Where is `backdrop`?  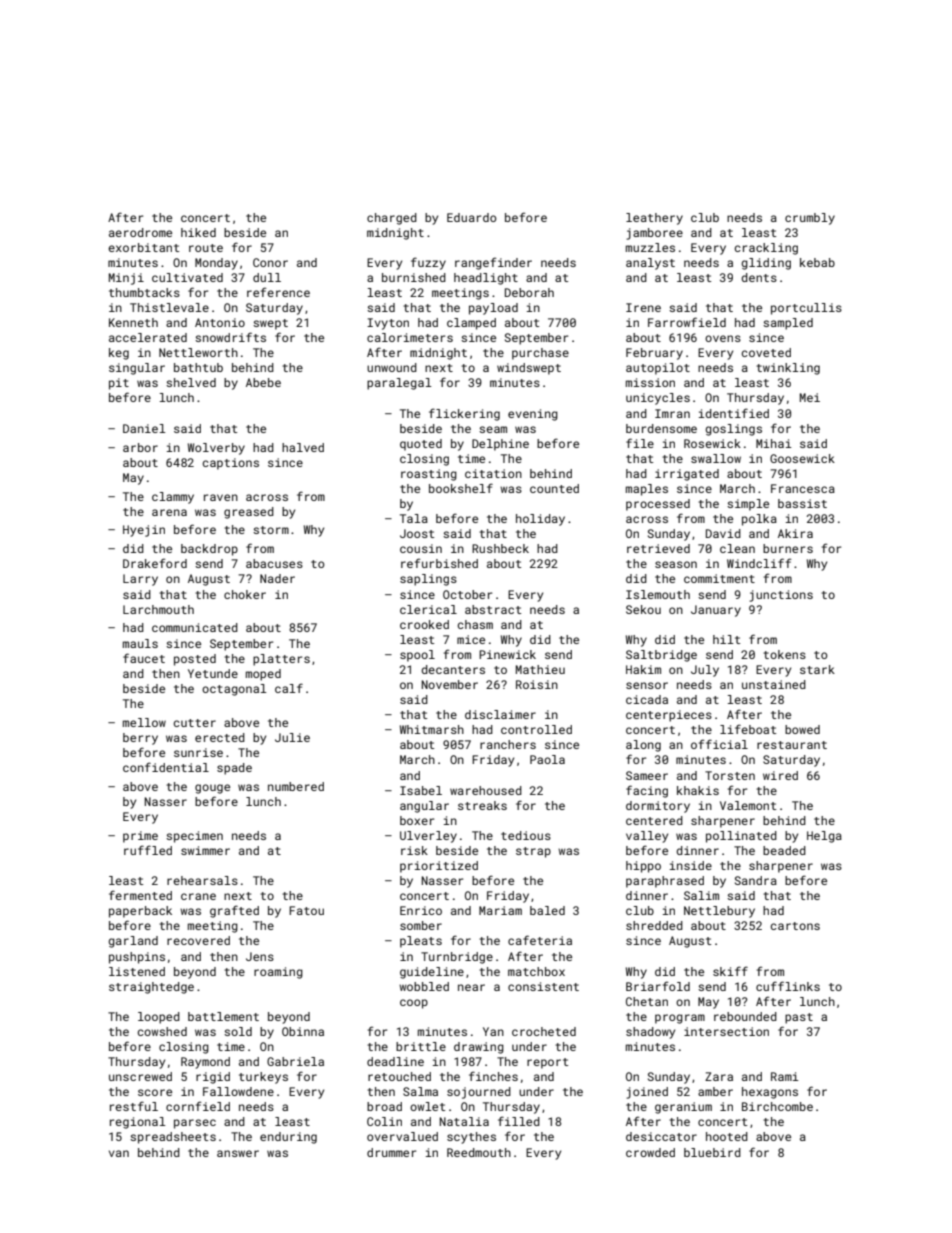 backdrop is located at coordinates (209, 550).
